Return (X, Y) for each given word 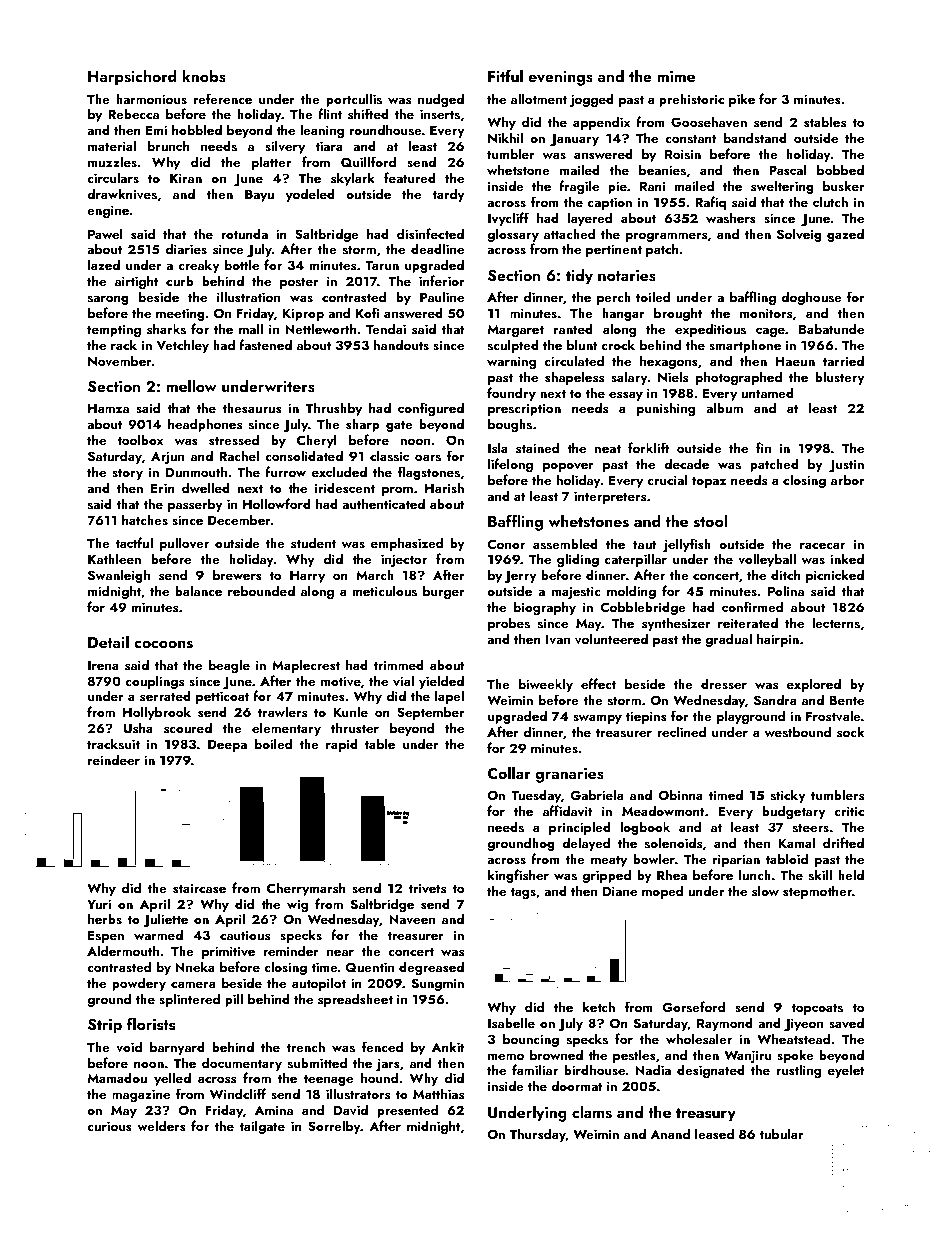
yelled (172, 1079)
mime (676, 76)
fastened (265, 344)
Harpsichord (132, 78)
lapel (449, 697)
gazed (845, 235)
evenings (561, 78)
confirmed (752, 606)
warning (511, 362)
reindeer (114, 759)
